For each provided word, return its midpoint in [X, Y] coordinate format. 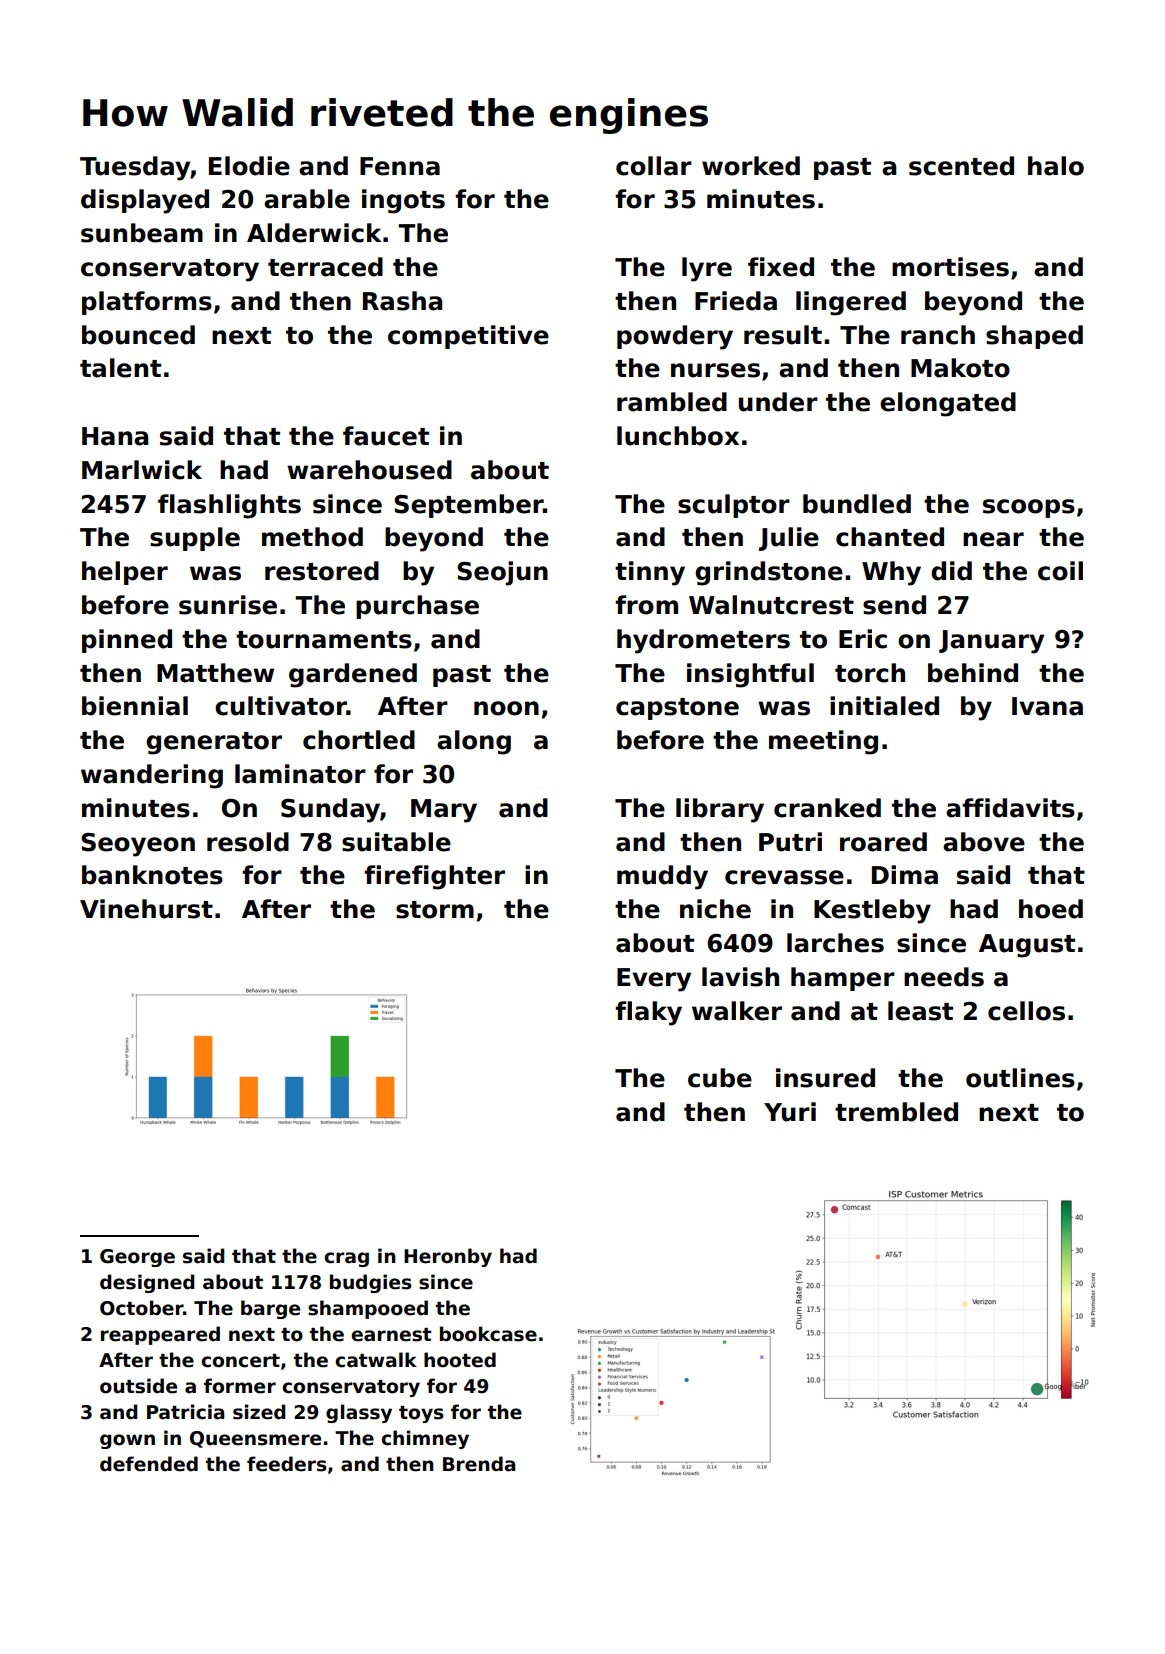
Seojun [502, 573]
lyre [707, 269]
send [894, 605]
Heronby [448, 1257]
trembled [896, 1112]
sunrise [228, 605]
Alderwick [314, 233]
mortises [950, 267]
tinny [650, 573]
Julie [789, 539]
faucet [386, 436]
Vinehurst [146, 909]
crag [346, 1259]
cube [720, 1078]
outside [138, 1386]
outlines [1020, 1078]
